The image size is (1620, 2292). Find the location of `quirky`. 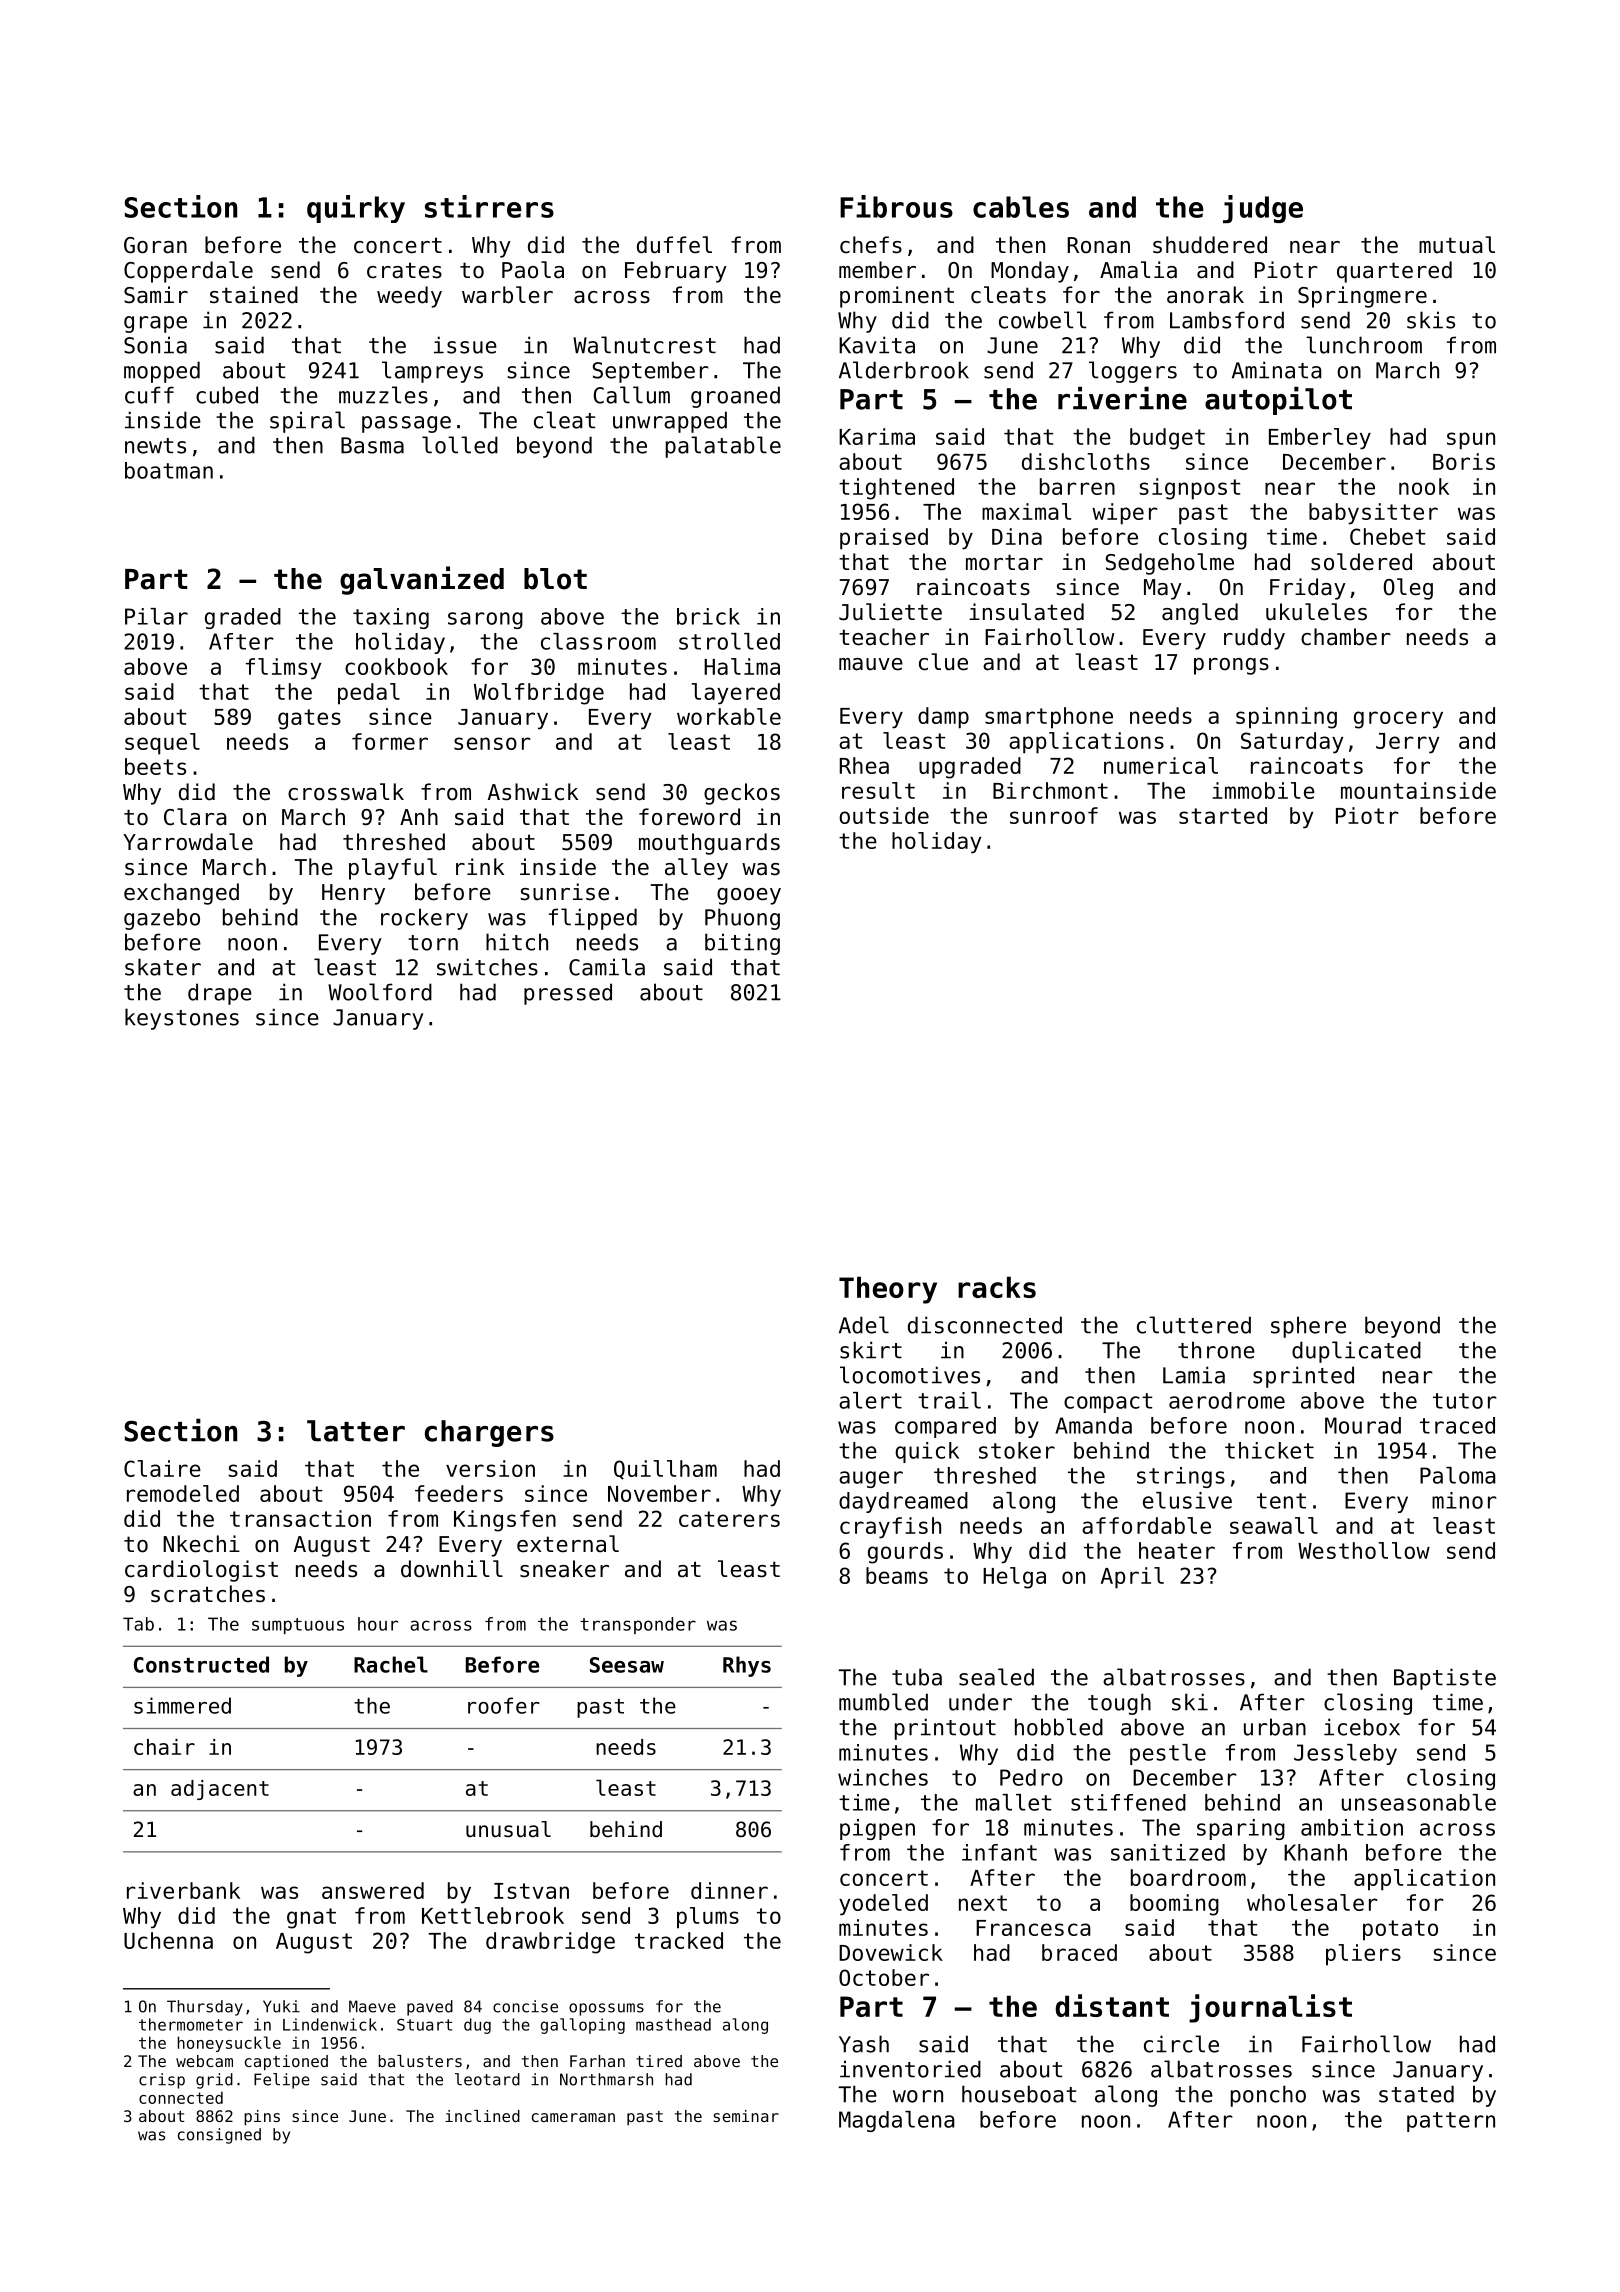

quirky is located at coordinates (356, 209).
